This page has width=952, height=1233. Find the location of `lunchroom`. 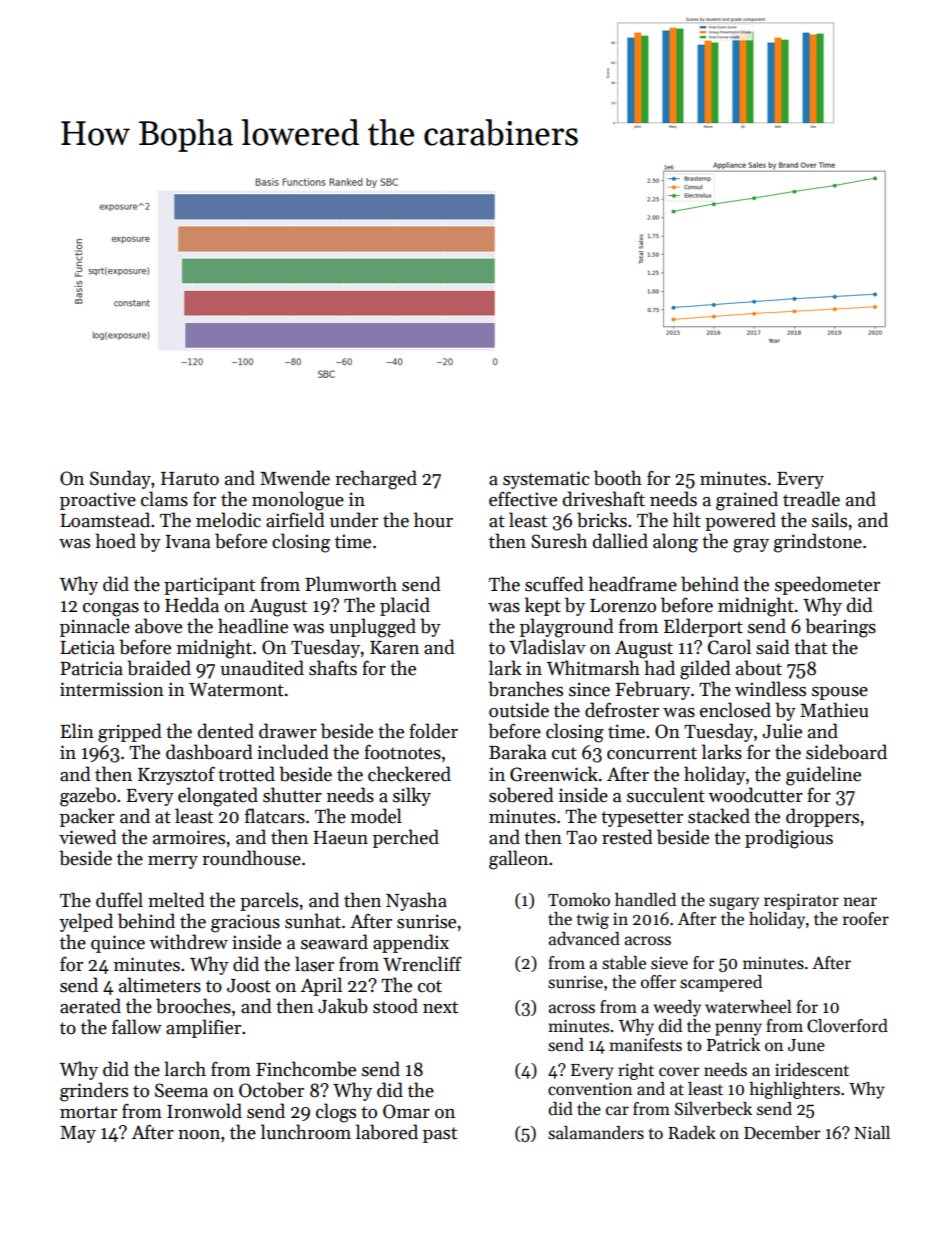

lunchroom is located at coordinates (306, 1132).
